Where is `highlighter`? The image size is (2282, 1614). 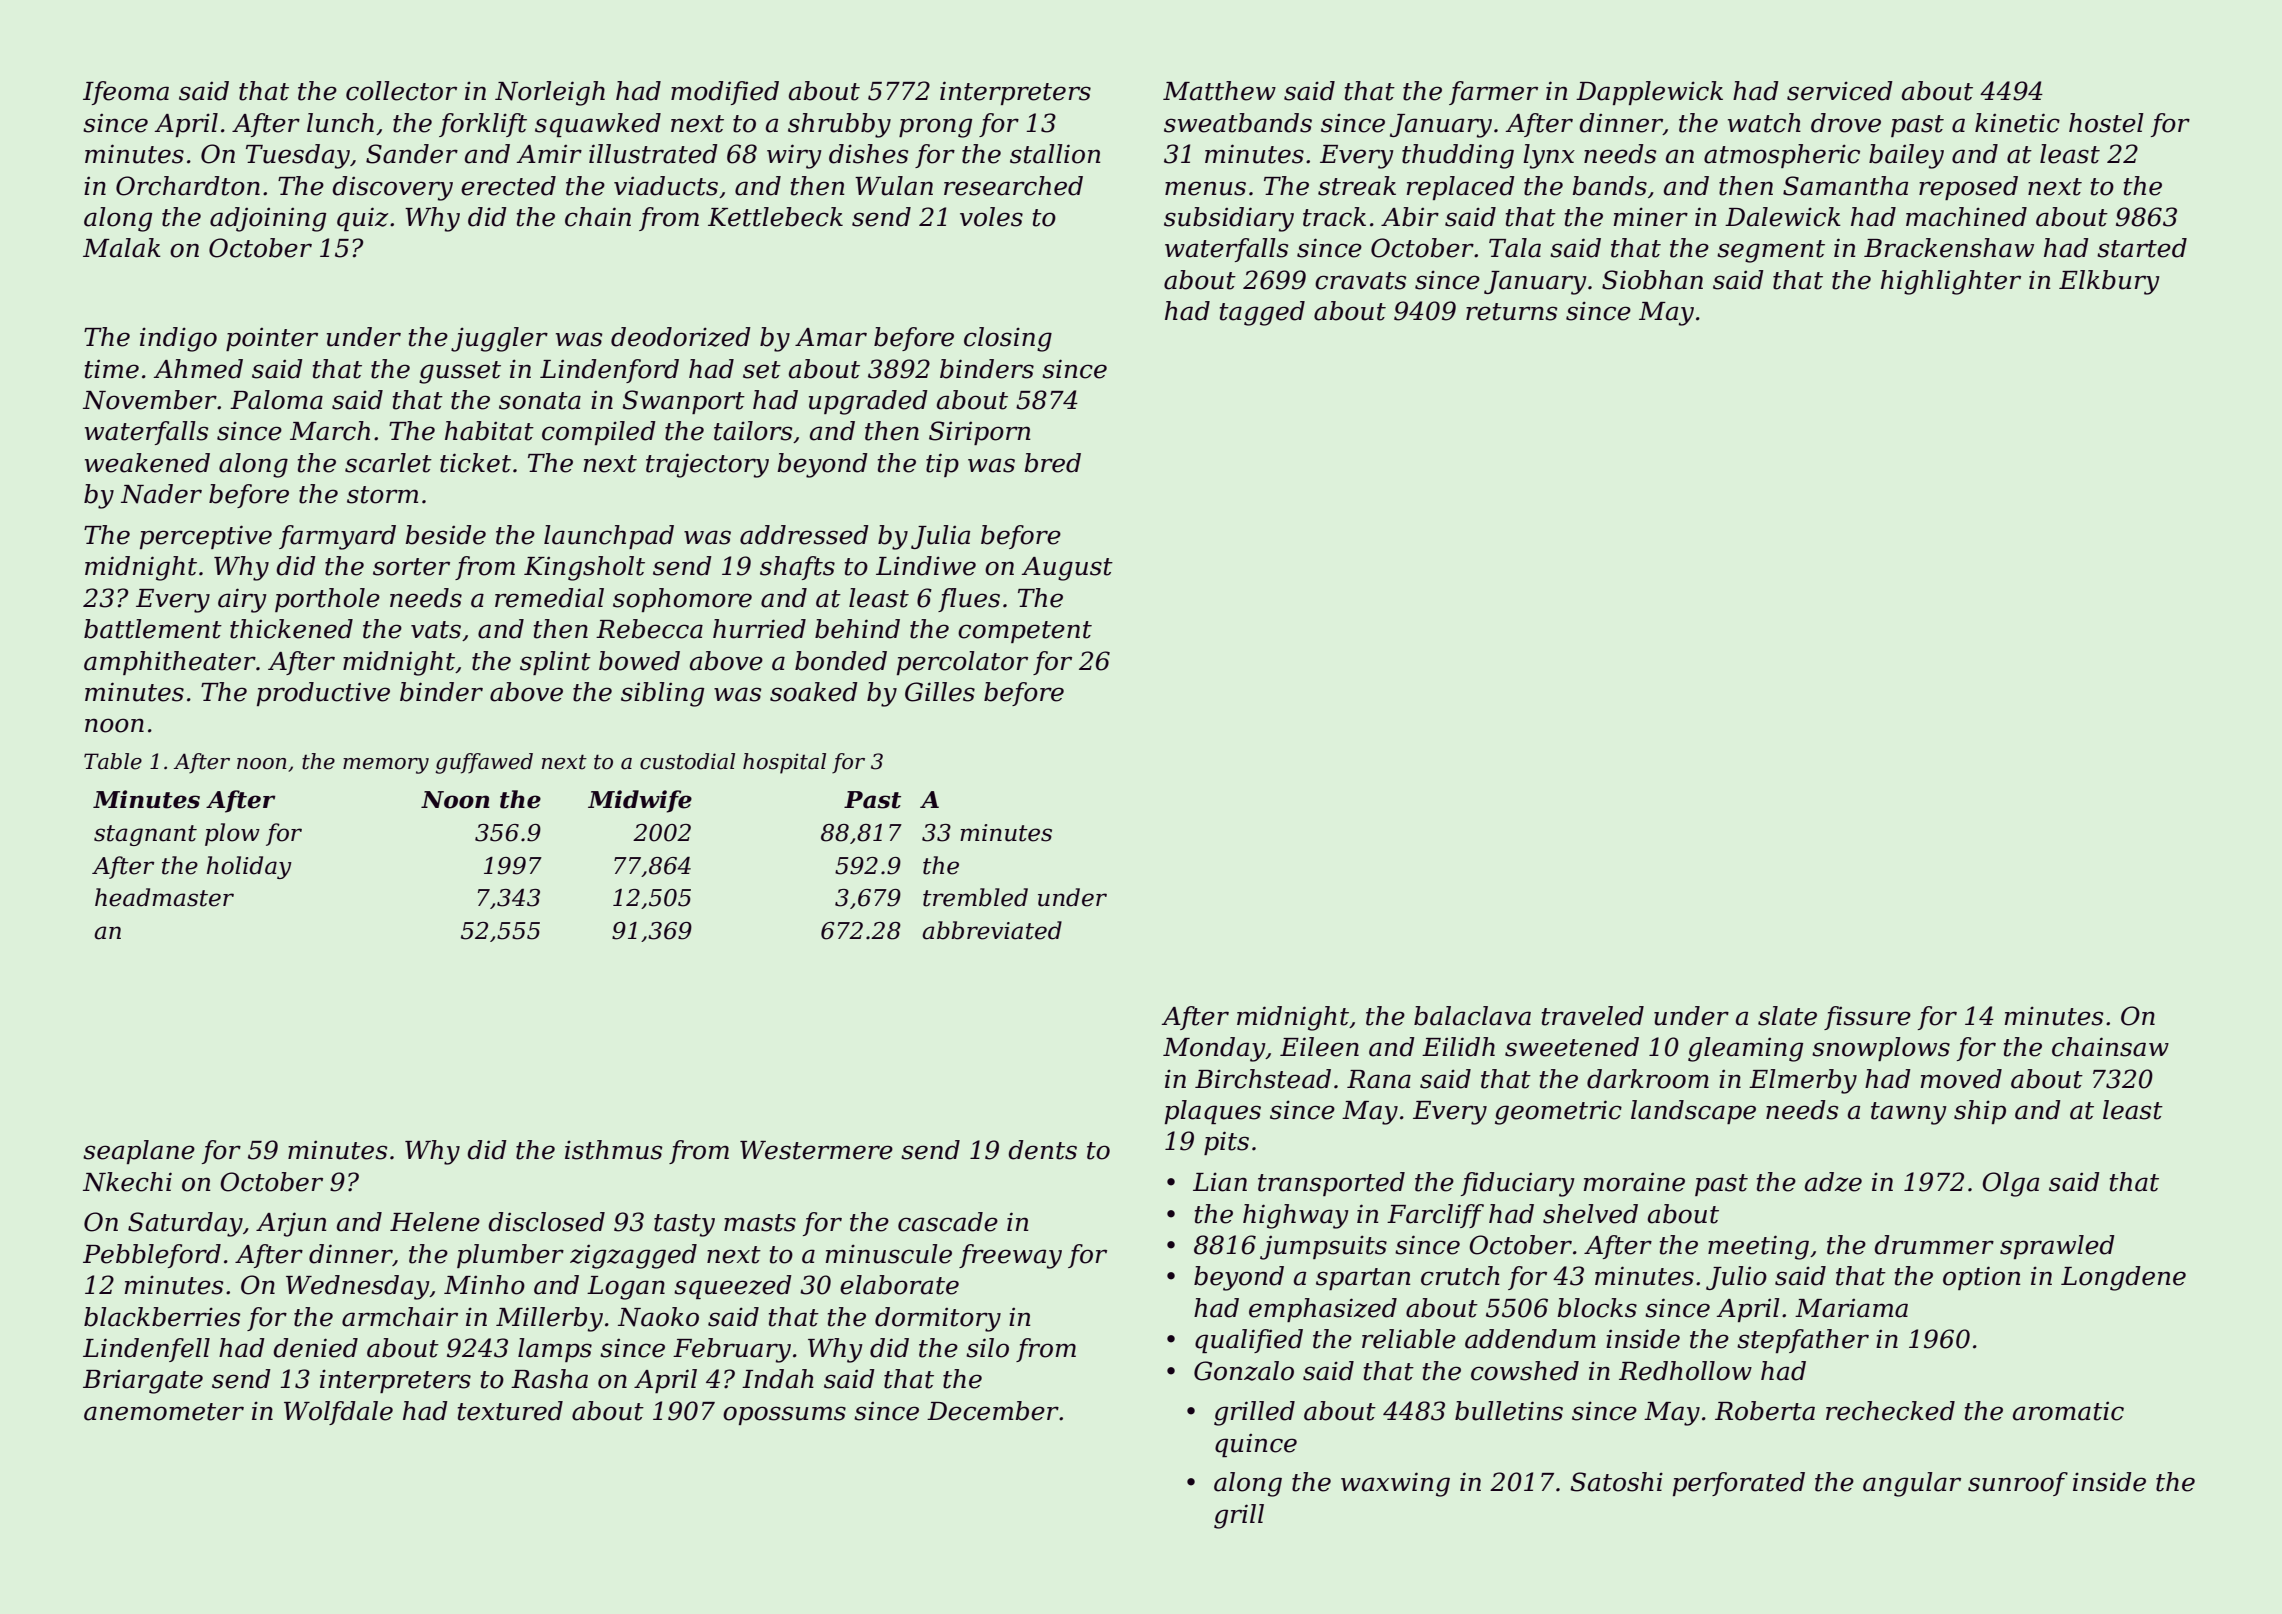 highlighter is located at coordinates (1951, 282).
